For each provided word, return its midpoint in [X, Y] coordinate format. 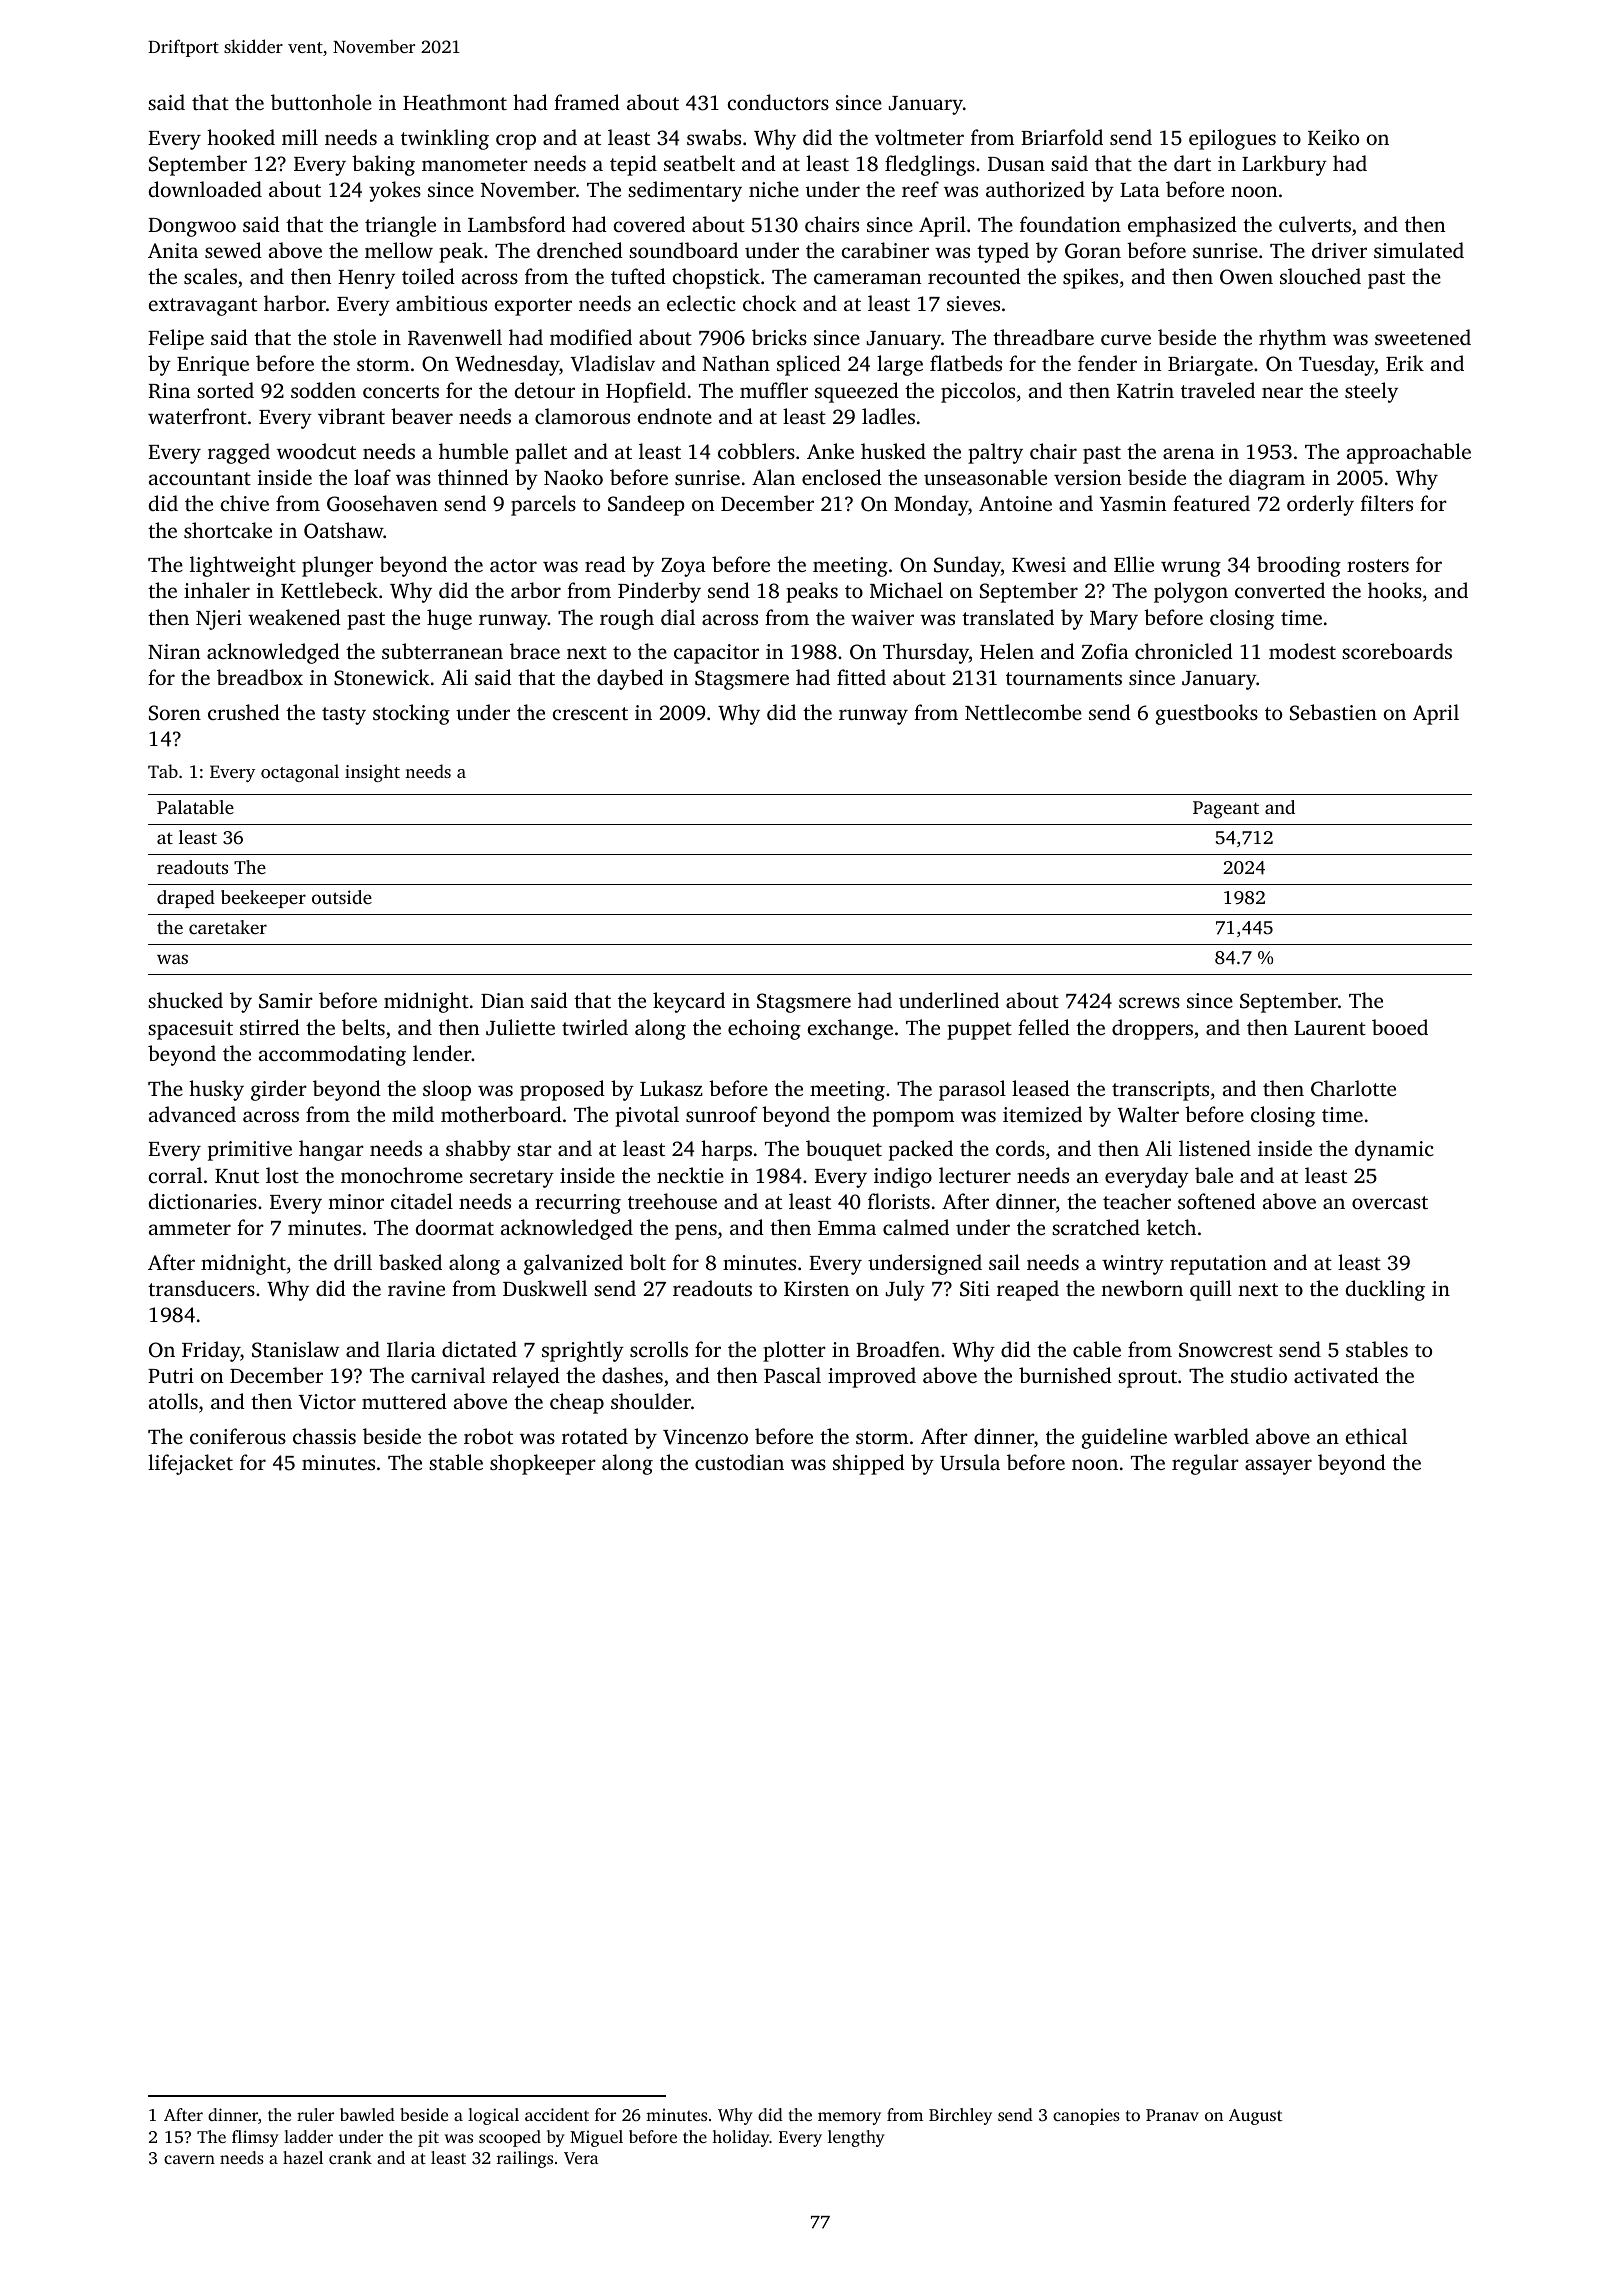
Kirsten [816, 1288]
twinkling [445, 139]
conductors [778, 102]
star [534, 1149]
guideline [1124, 1438]
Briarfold [1062, 137]
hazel [303, 2157]
